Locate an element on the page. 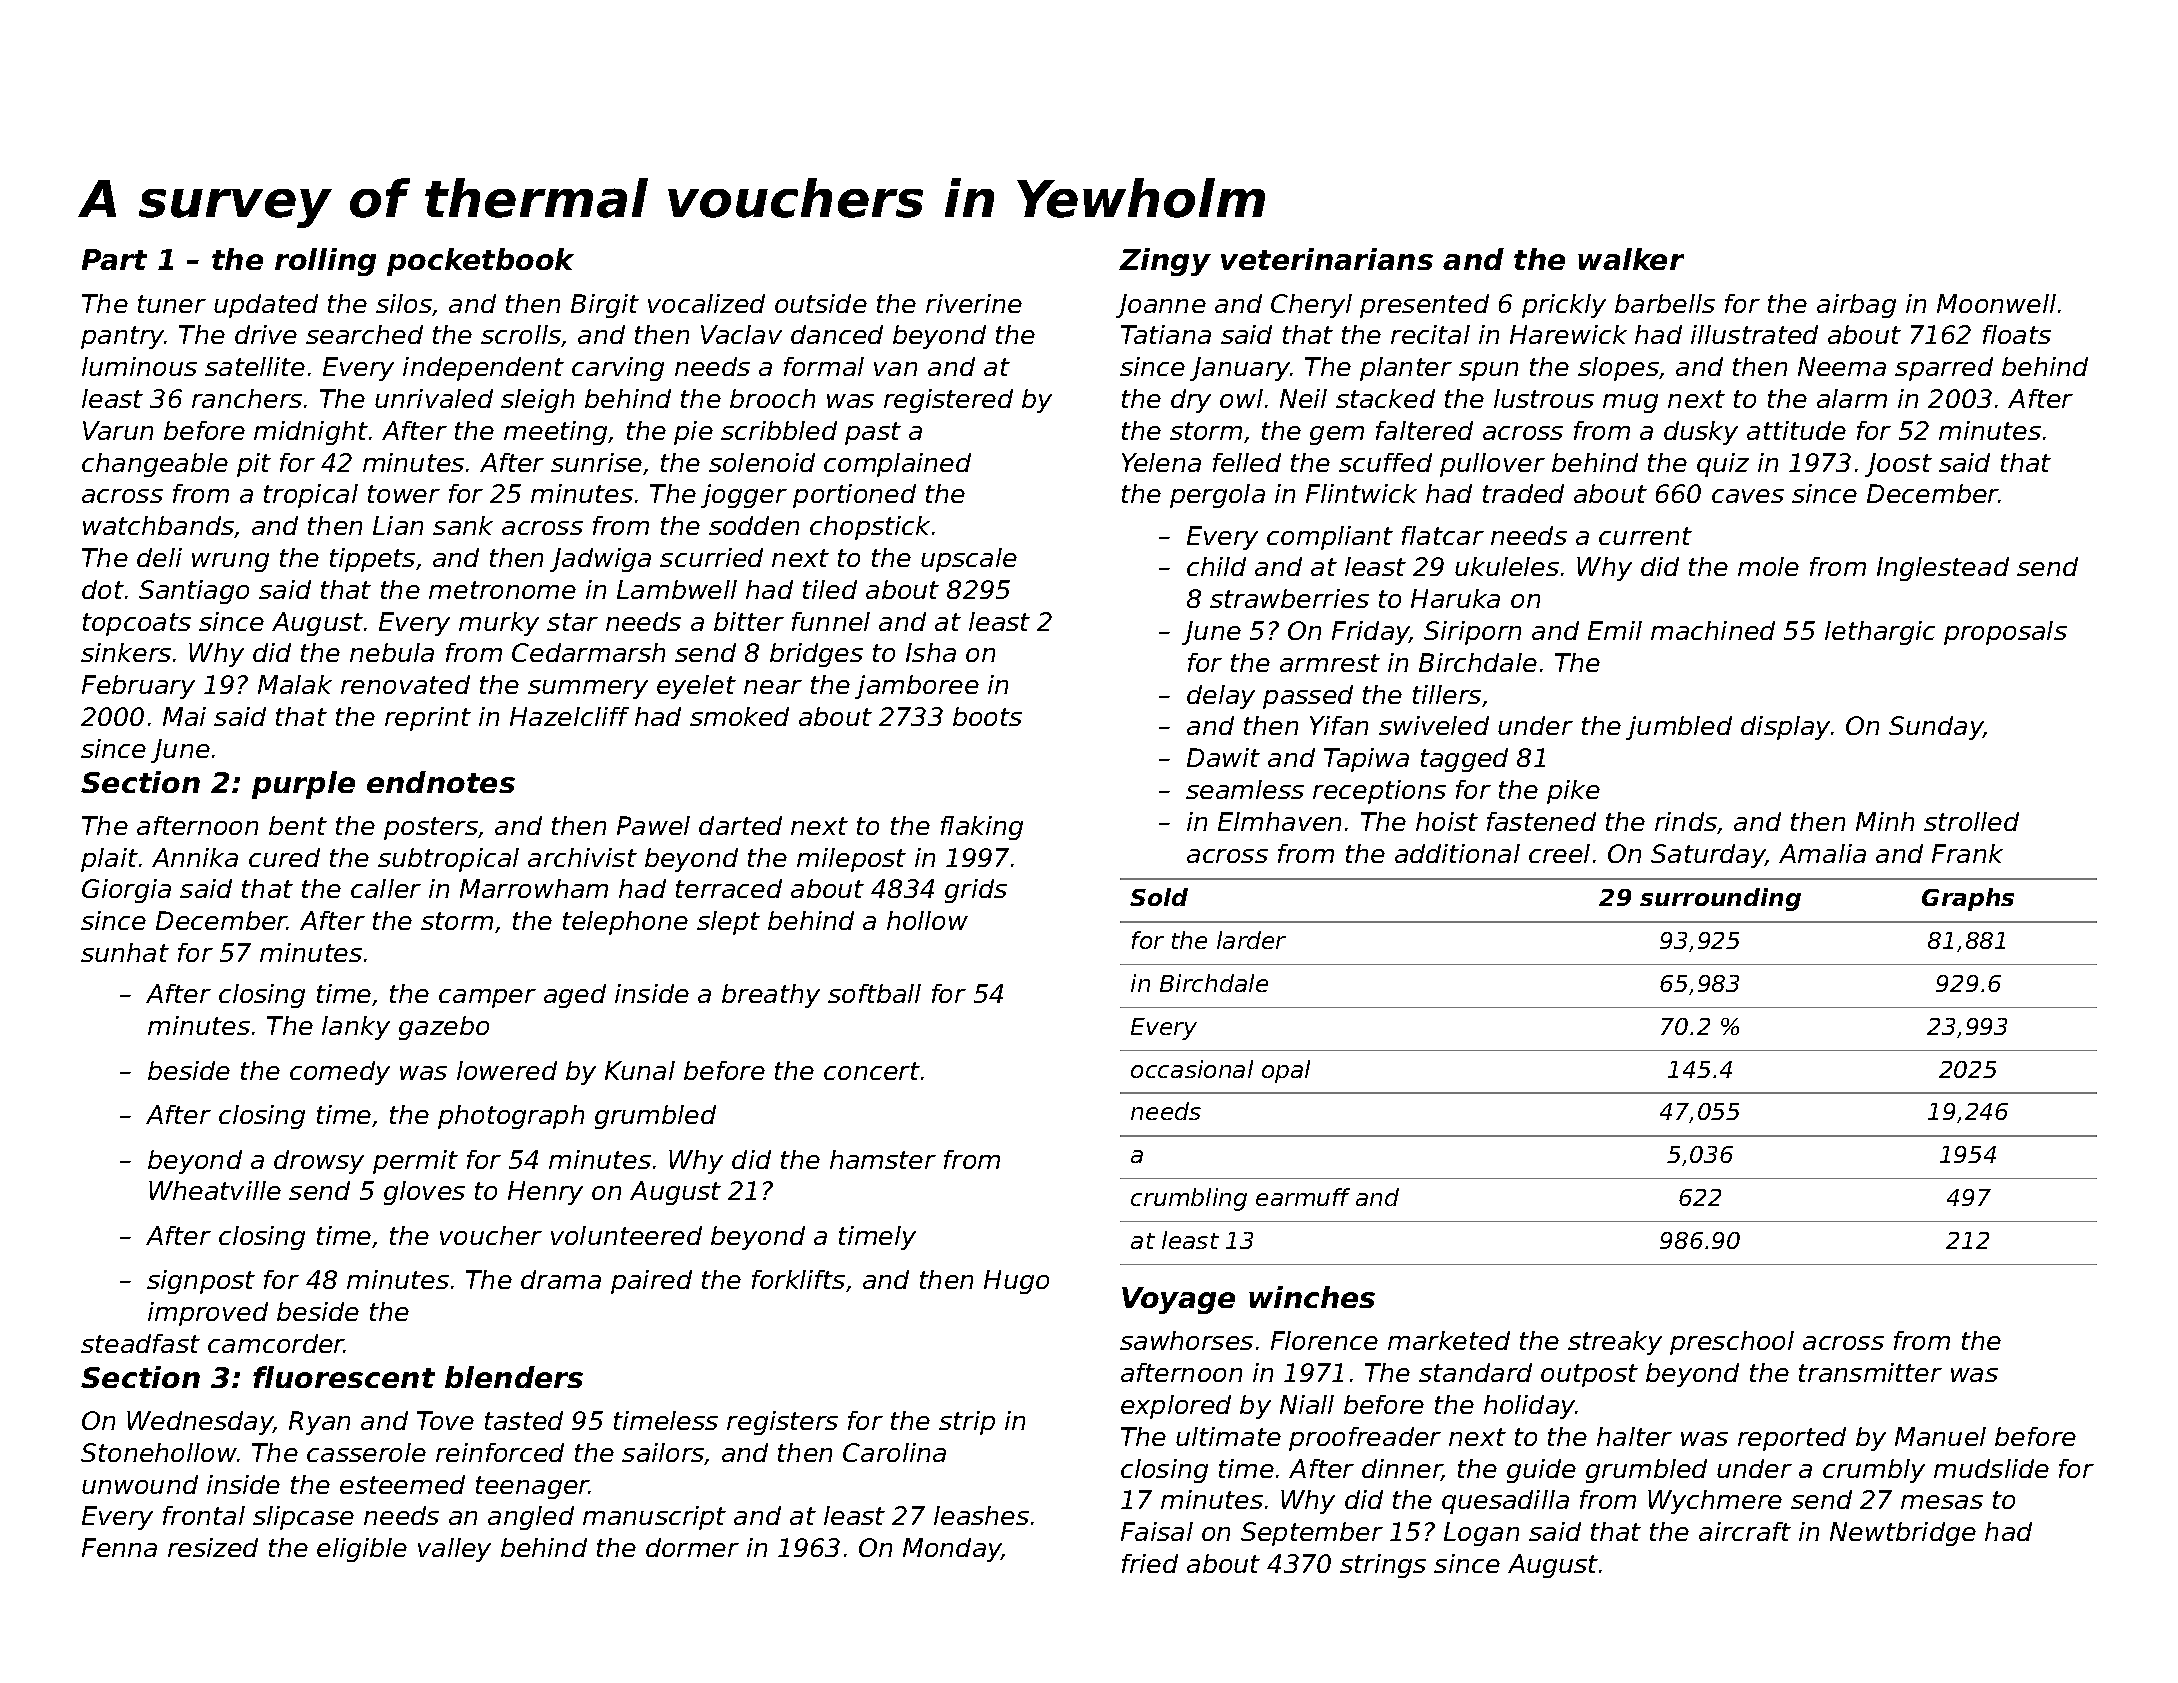 The width and height of the page is (2178, 1683). comedy is located at coordinates (340, 1073).
